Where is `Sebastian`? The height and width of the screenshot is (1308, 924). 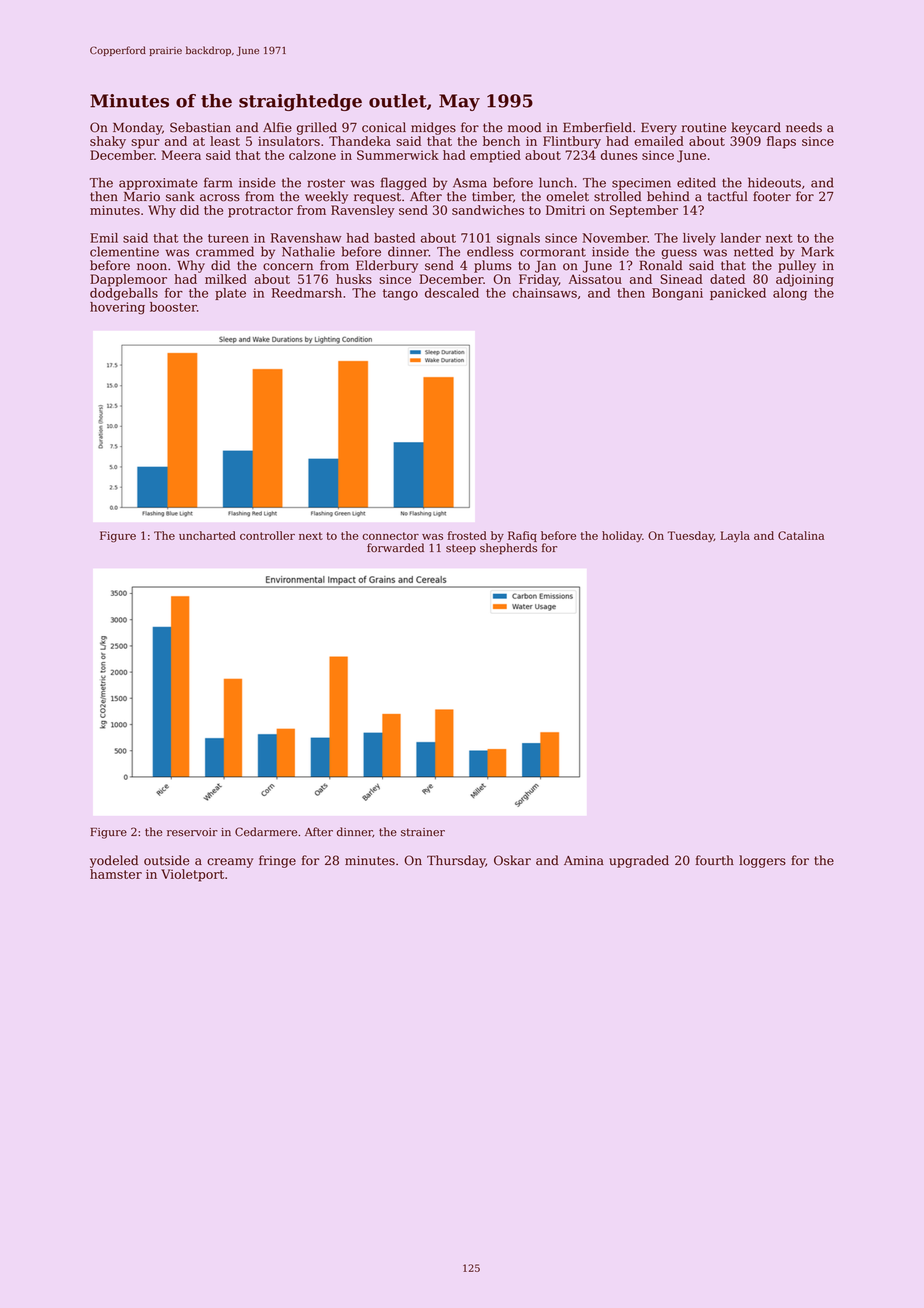 Sebastian is located at coordinates (200, 127).
